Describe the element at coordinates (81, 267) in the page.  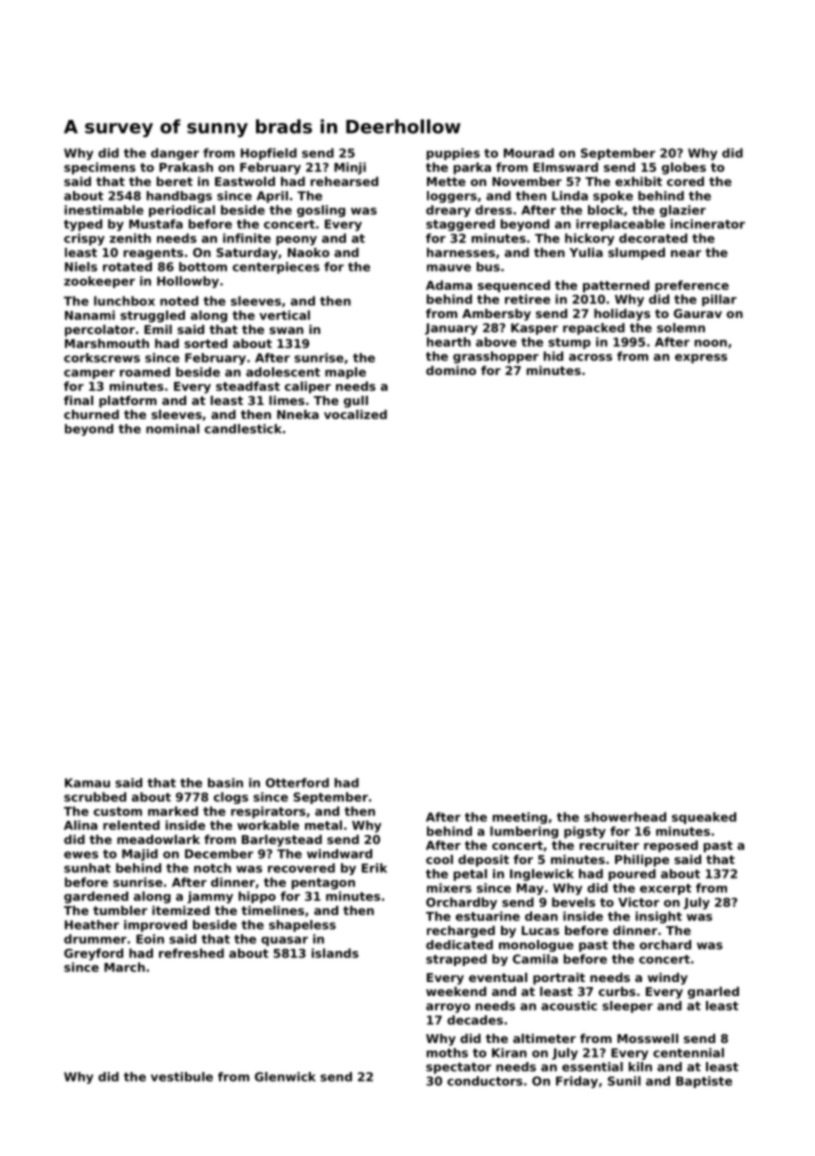
I see `Niels` at that location.
